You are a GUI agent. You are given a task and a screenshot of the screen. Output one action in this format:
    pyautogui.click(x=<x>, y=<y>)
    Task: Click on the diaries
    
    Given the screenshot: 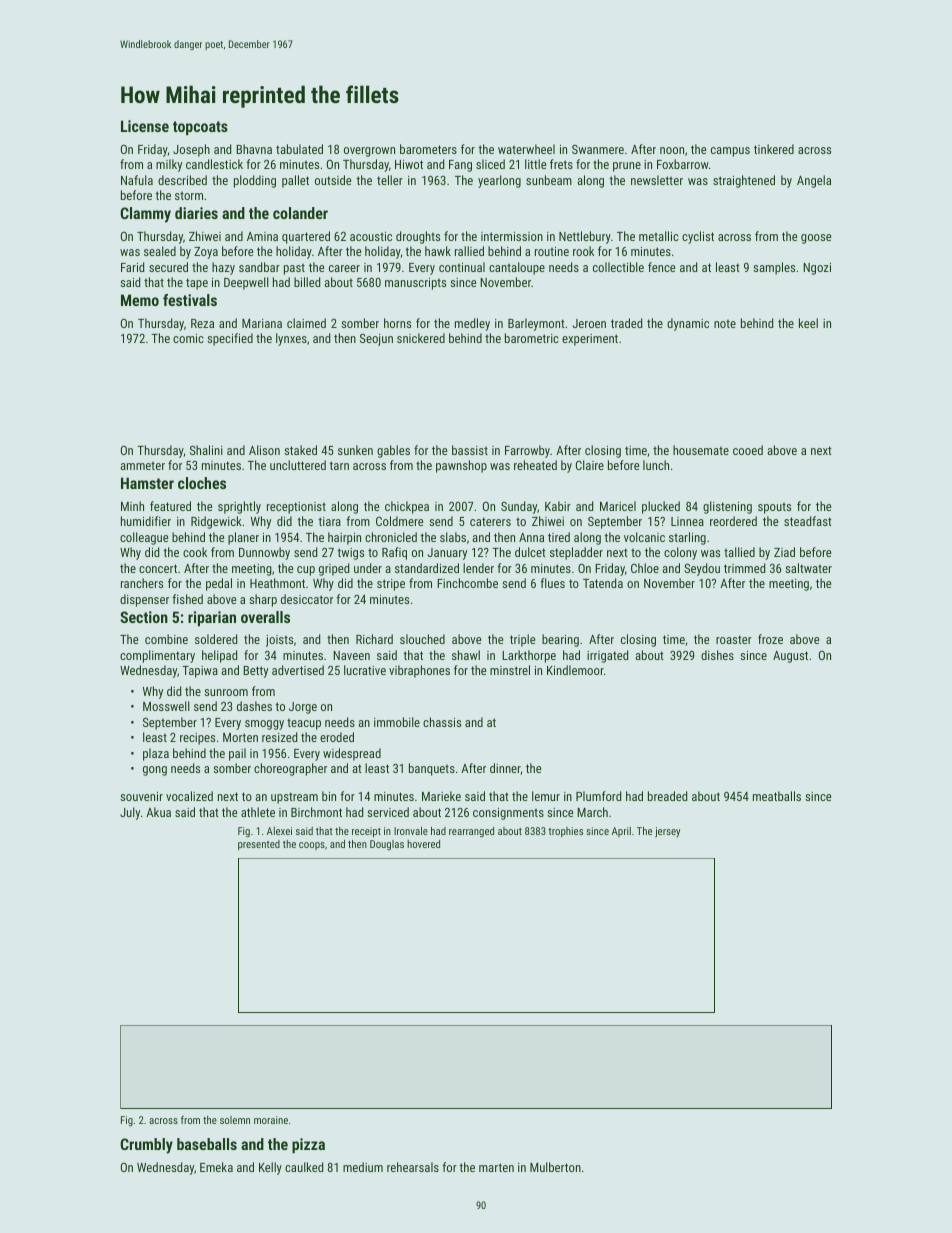 What is the action you would take?
    pyautogui.click(x=196, y=213)
